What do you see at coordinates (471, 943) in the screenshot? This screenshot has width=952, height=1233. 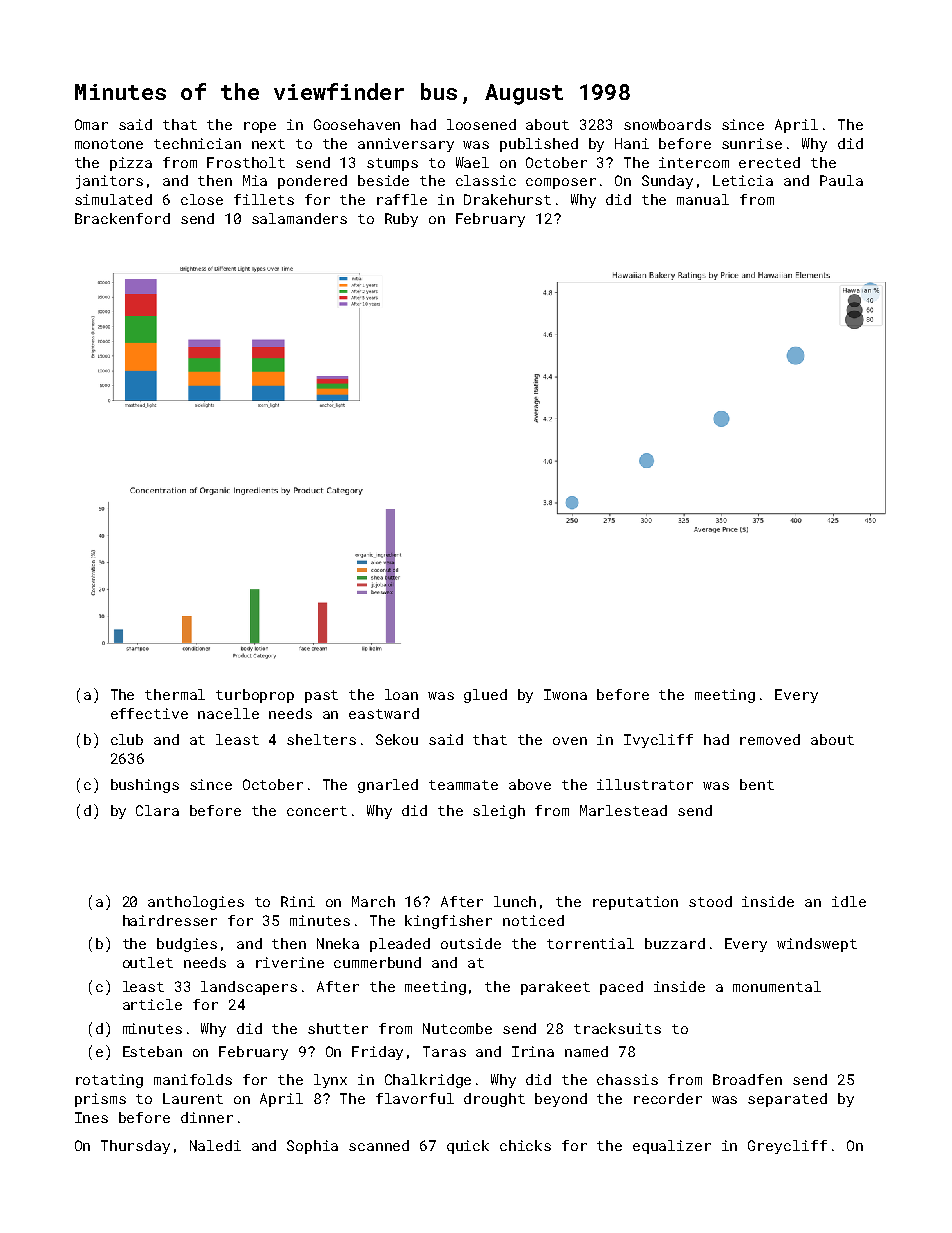 I see `outside` at bounding box center [471, 943].
